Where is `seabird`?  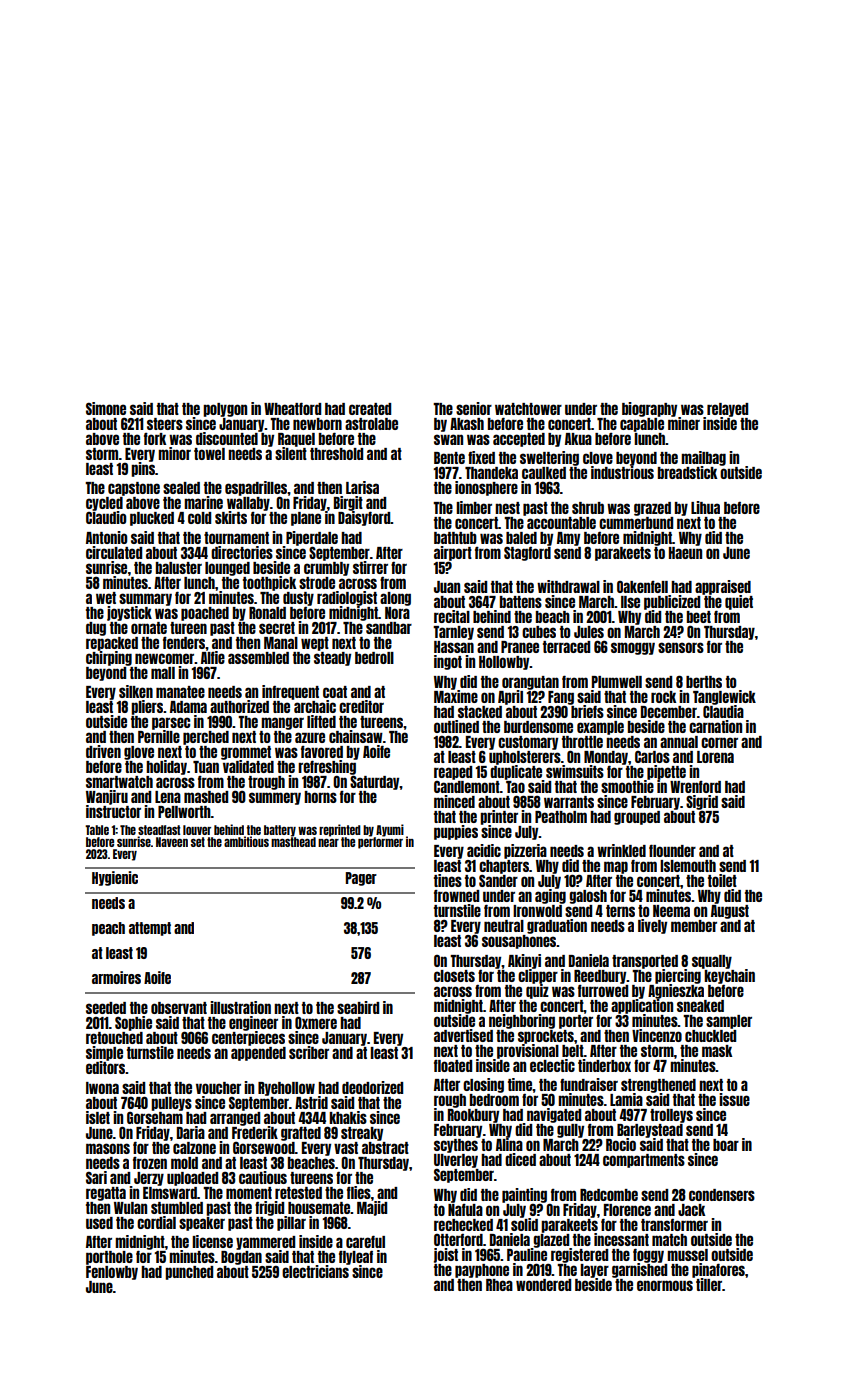 seabird is located at coordinates (358, 1007).
